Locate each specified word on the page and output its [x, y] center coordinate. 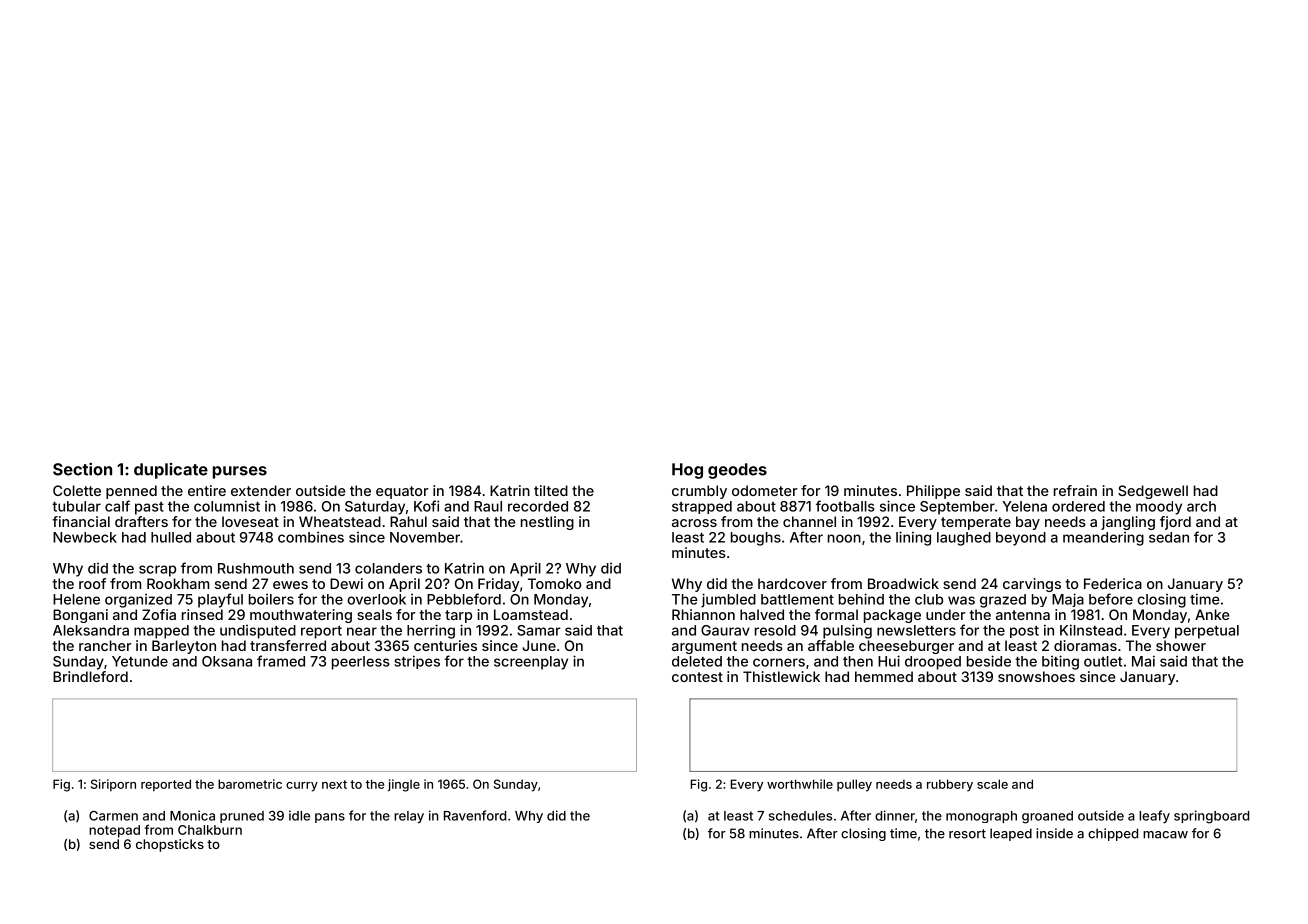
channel [809, 521]
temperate [976, 523]
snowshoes [1036, 676]
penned [131, 492]
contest [697, 677]
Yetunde [140, 661]
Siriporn [113, 785]
